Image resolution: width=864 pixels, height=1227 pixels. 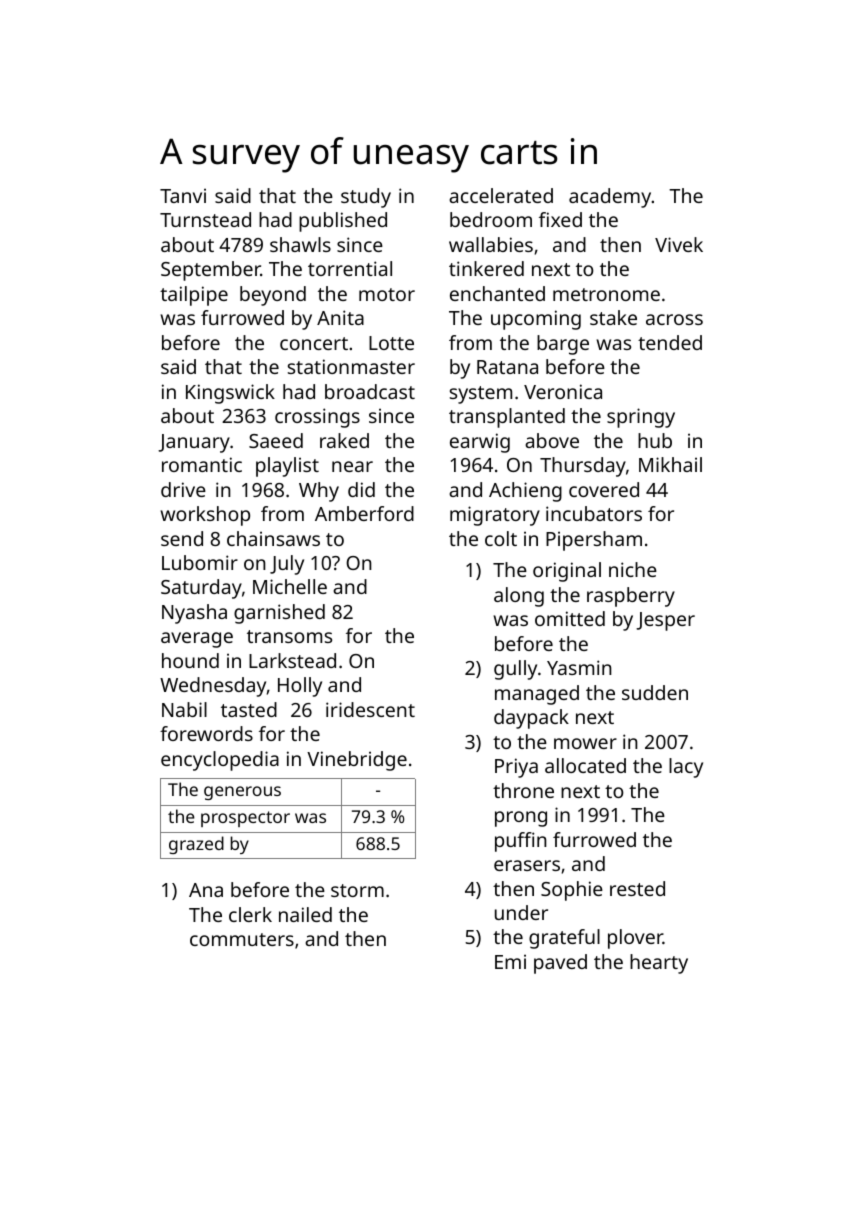 What do you see at coordinates (659, 964) in the document?
I see `hearty` at bounding box center [659, 964].
